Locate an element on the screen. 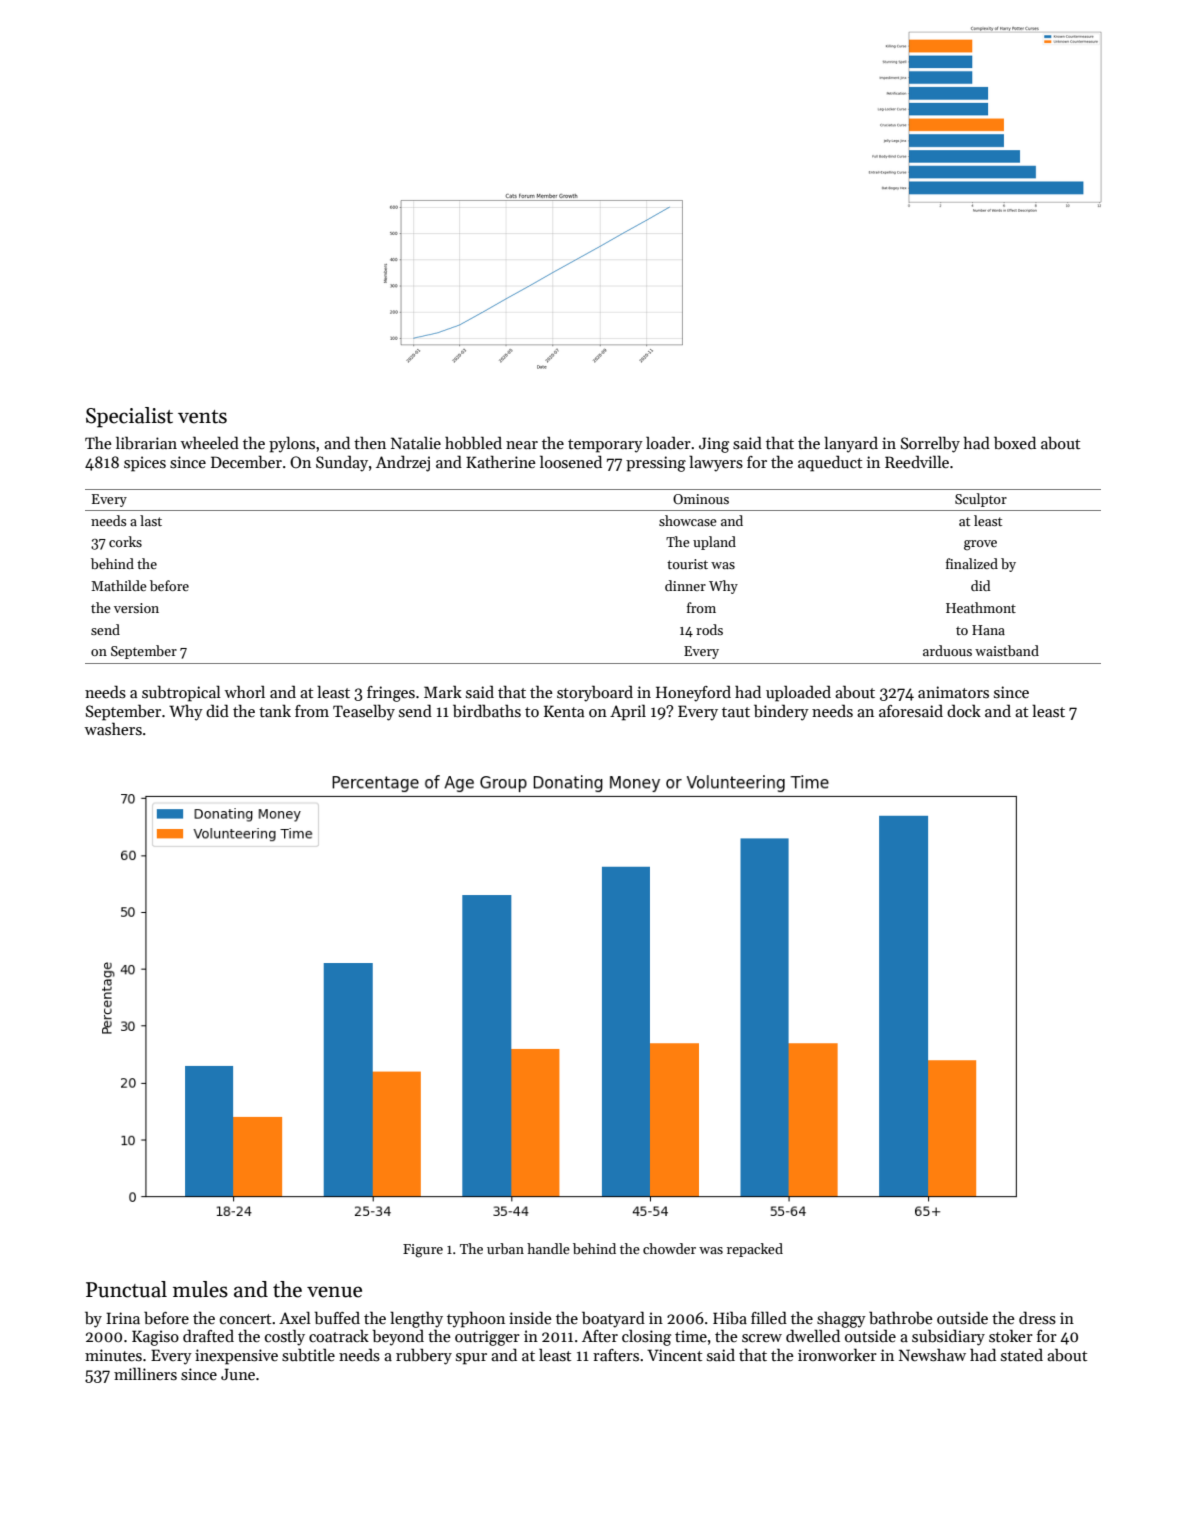 The image size is (1186, 1535). urban is located at coordinates (505, 1248).
